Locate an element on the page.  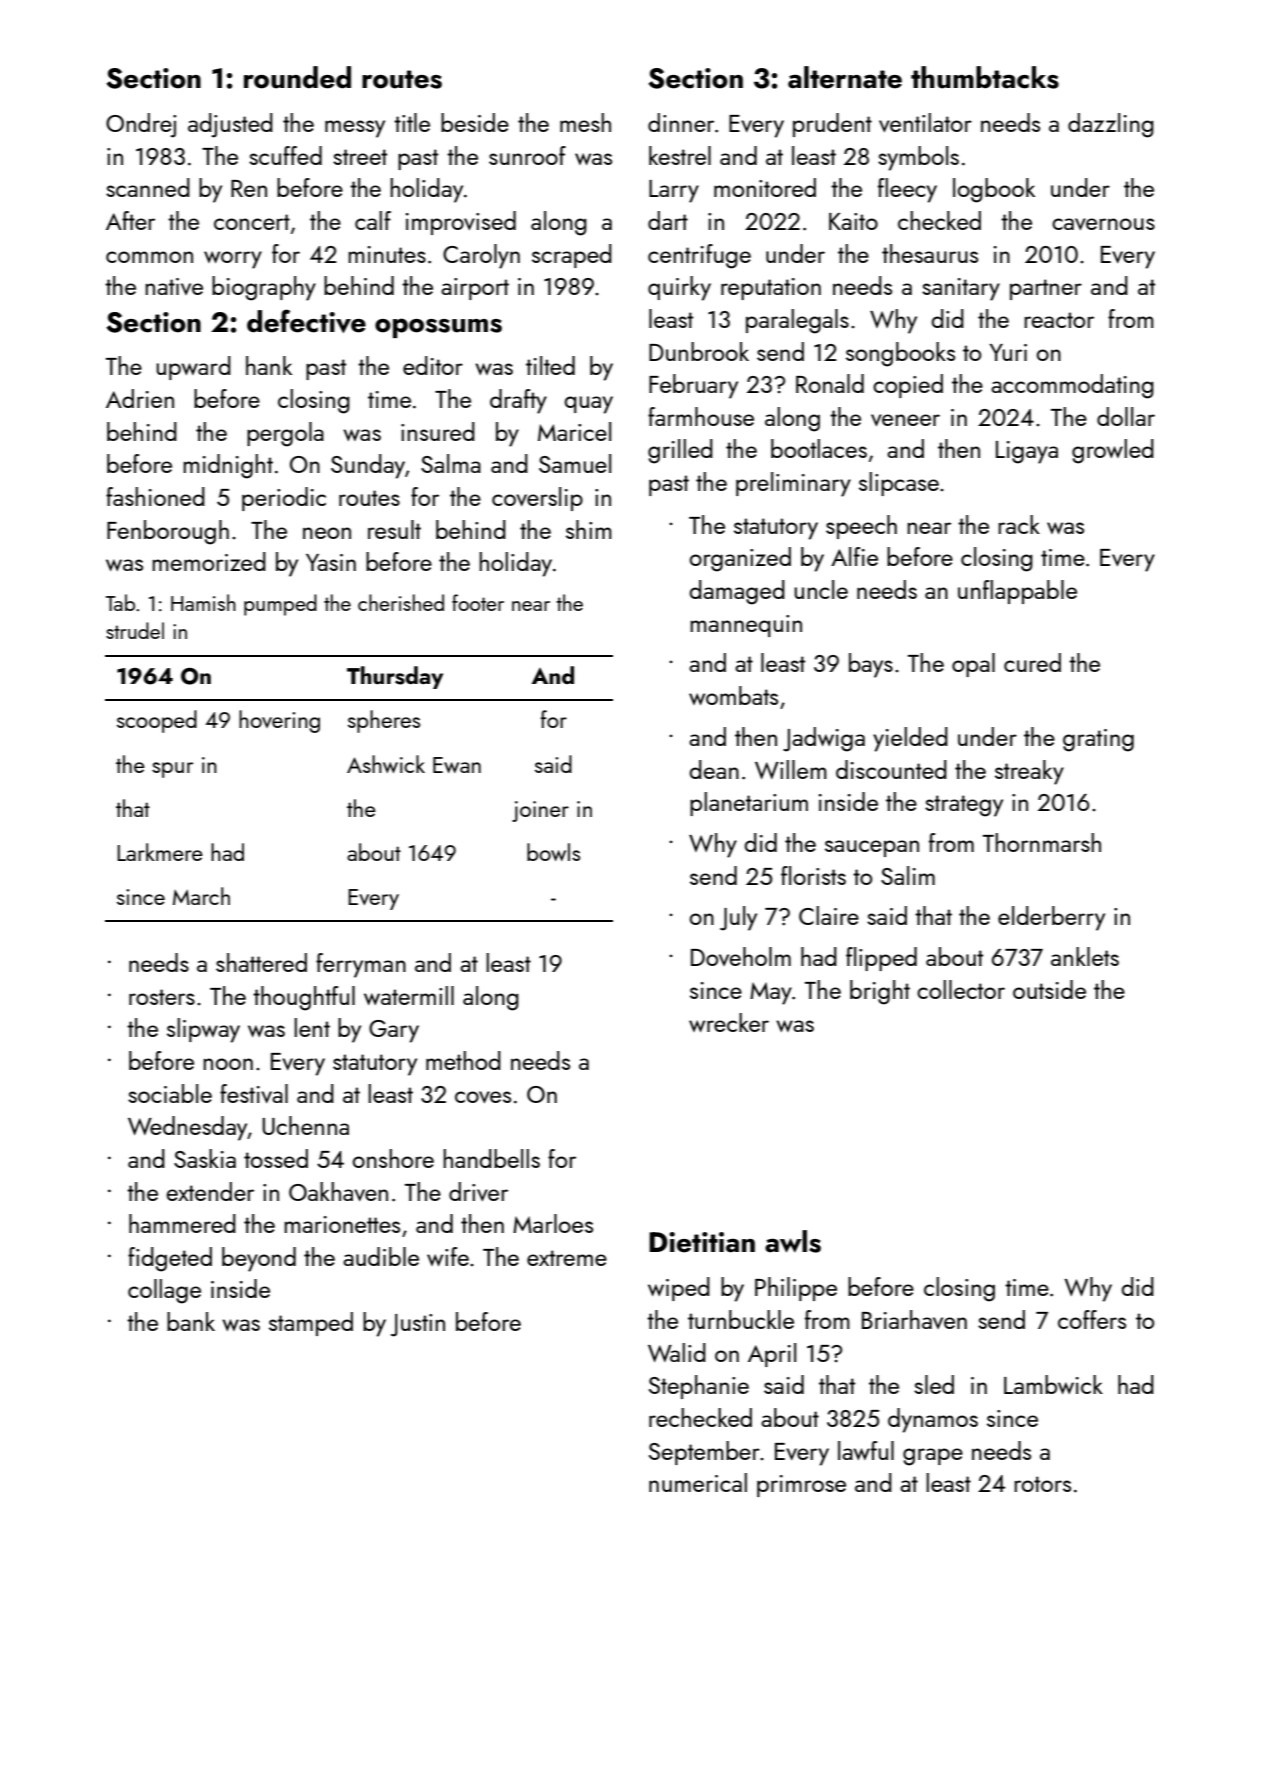
discounted is located at coordinates (891, 769).
